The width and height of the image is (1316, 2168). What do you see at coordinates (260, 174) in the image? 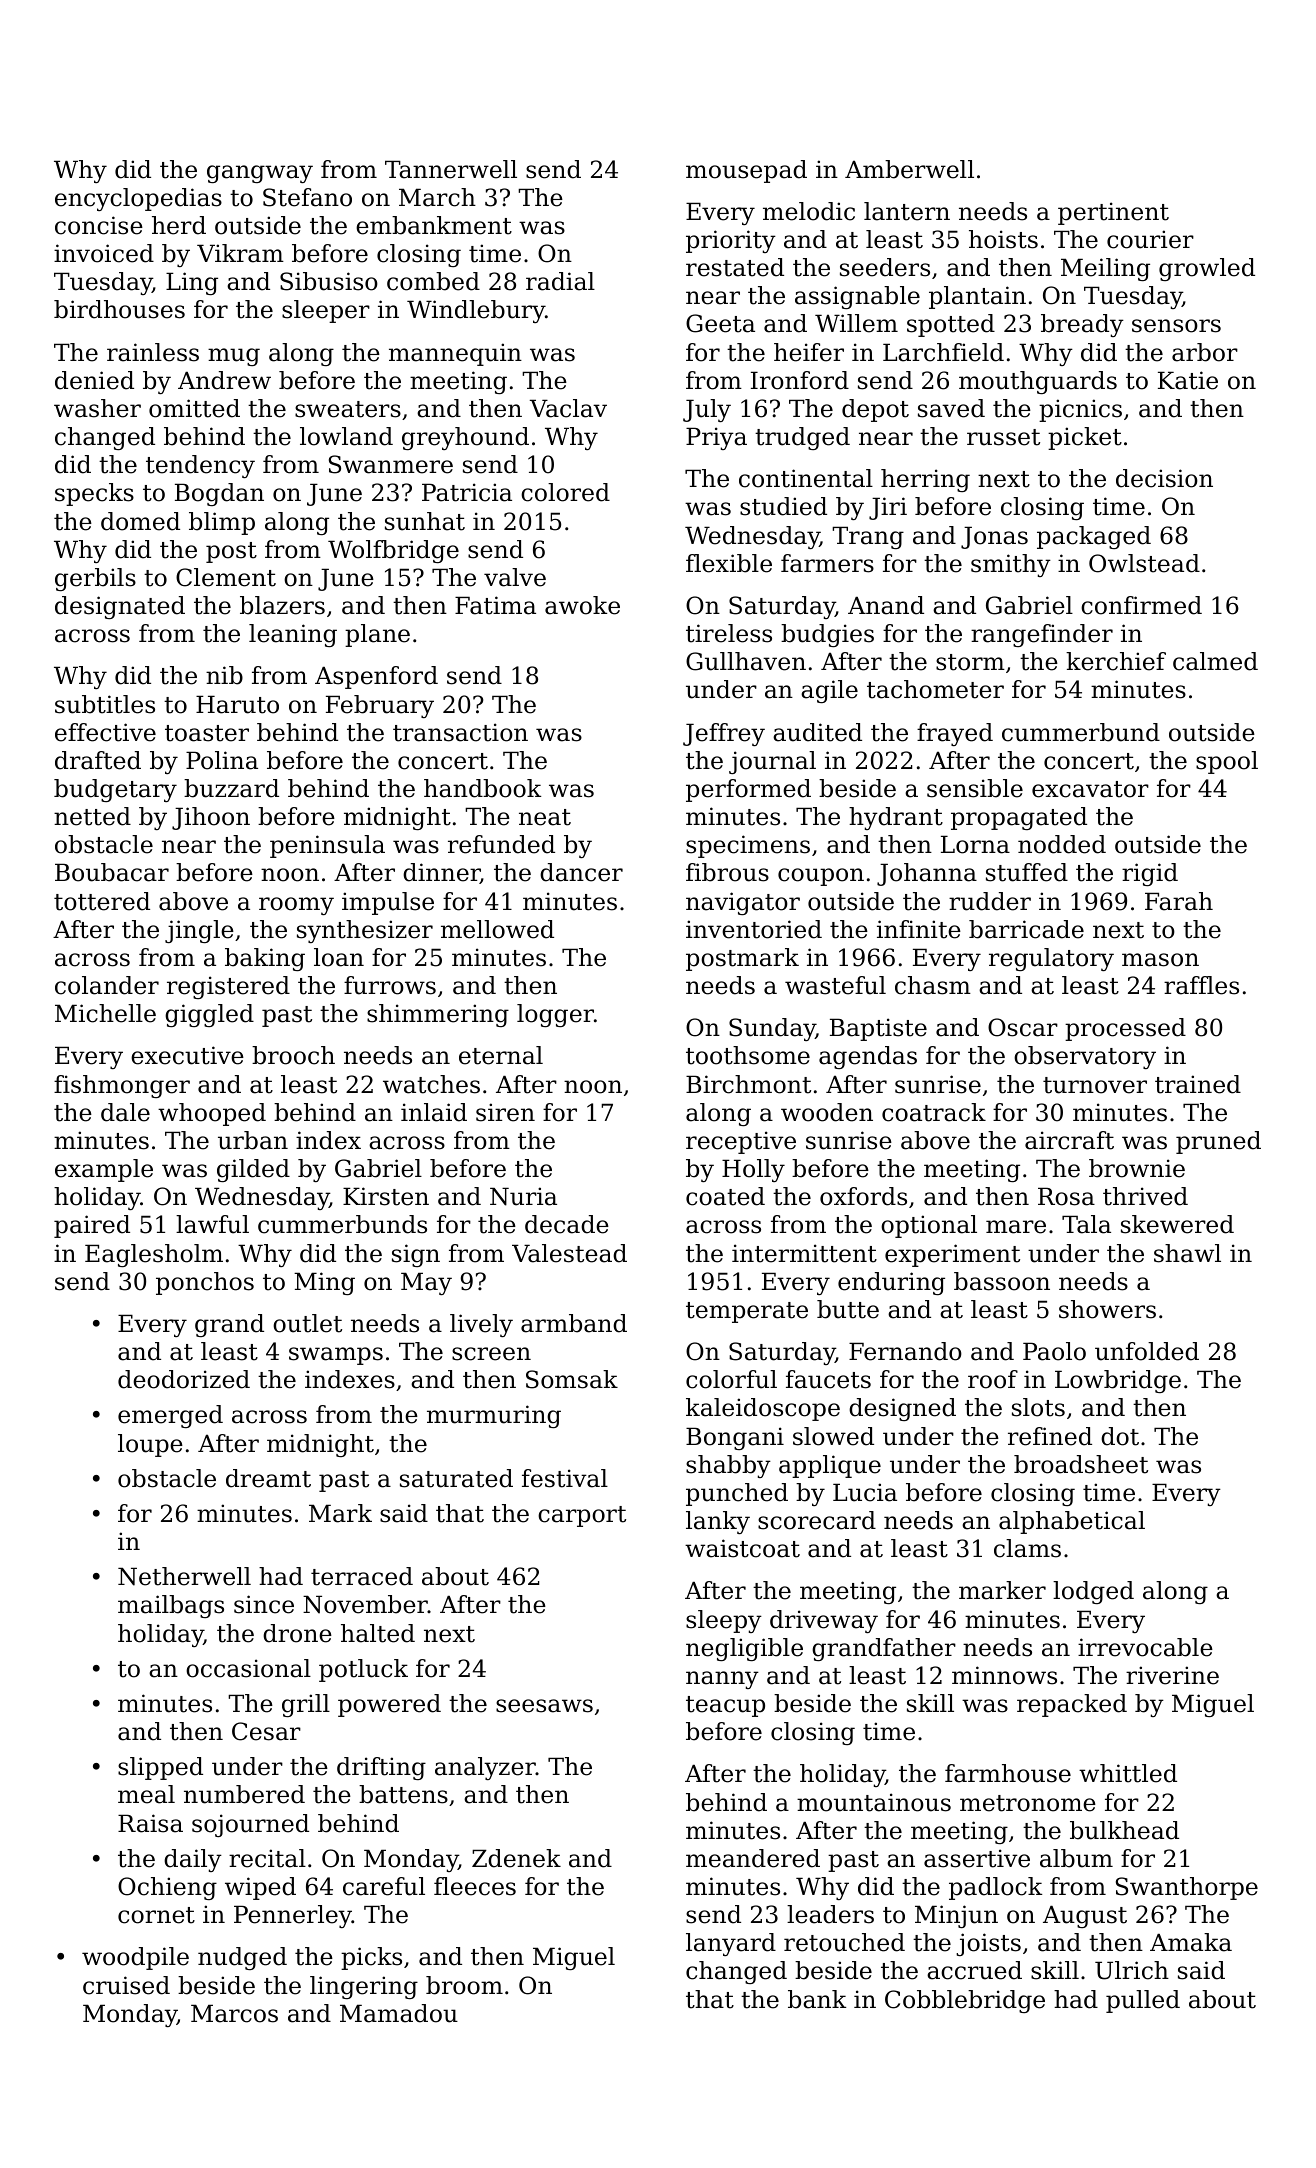
I see `gangway` at bounding box center [260, 174].
